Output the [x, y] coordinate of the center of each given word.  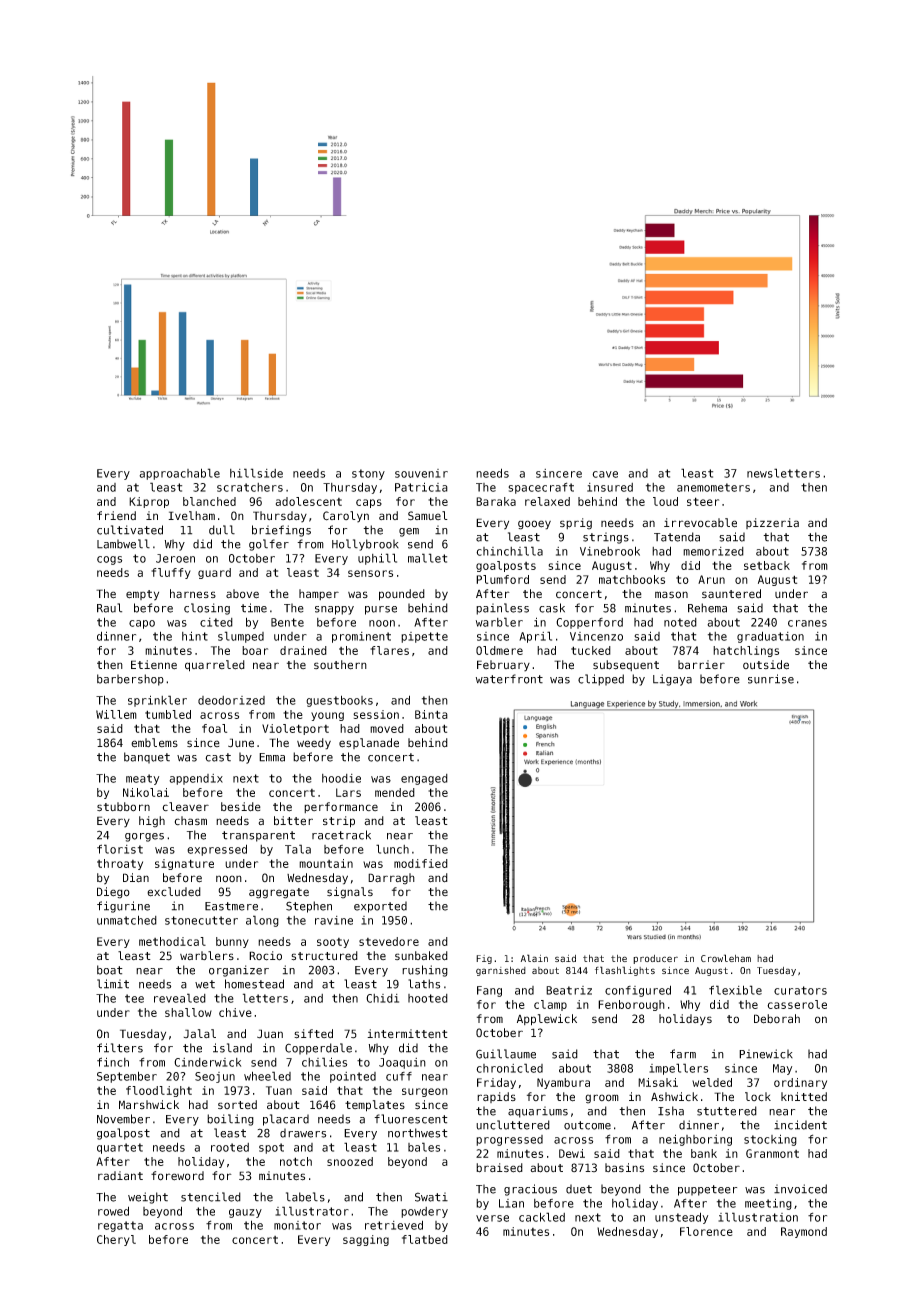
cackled [542, 1217]
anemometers [713, 487]
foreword [177, 1176]
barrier [701, 664]
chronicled [509, 1068]
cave [605, 474]
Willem [116, 714]
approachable [179, 474]
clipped [601, 680]
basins [624, 1168]
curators [800, 990]
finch [113, 1062]
